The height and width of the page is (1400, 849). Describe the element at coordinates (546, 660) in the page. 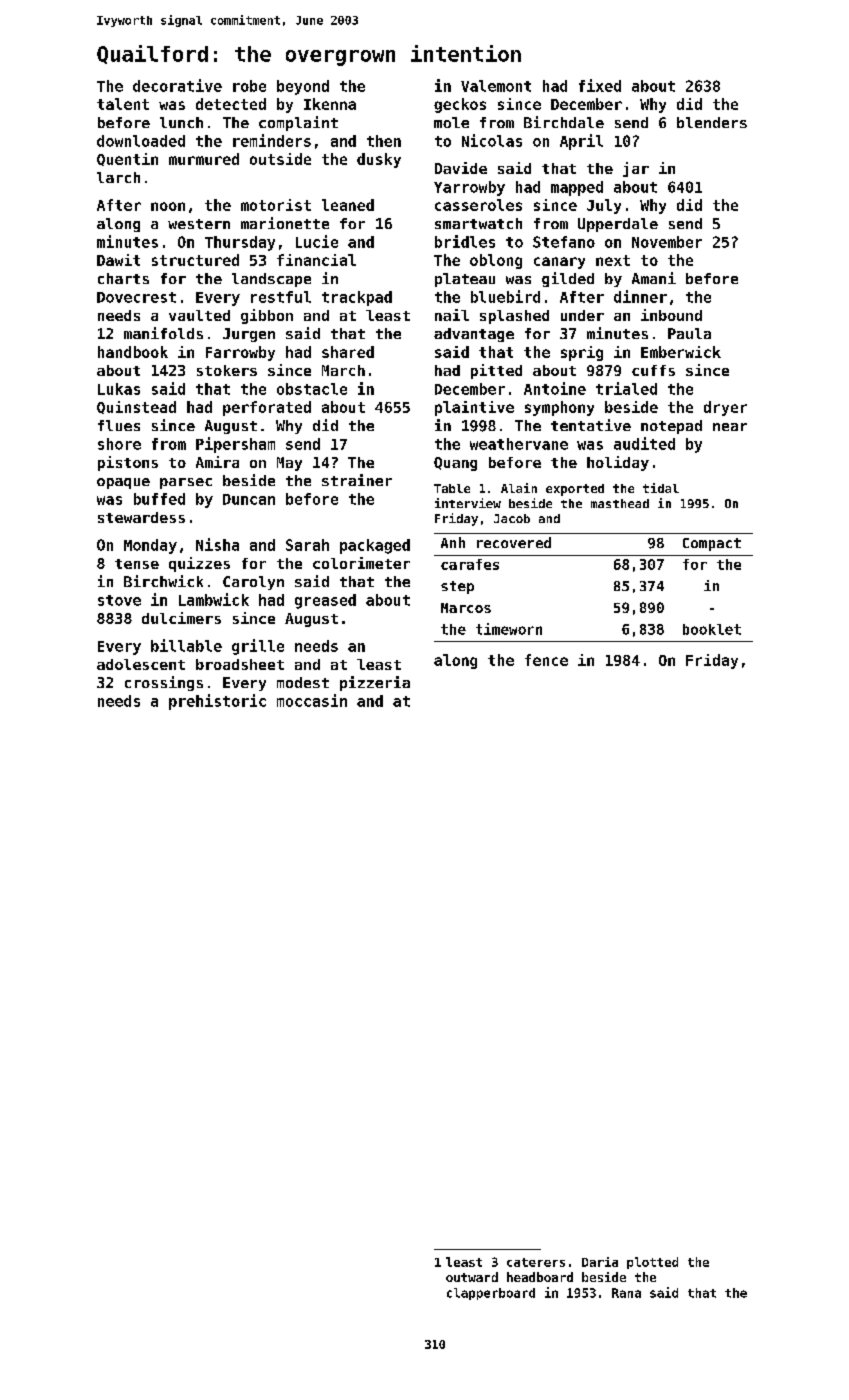

I see `fence` at that location.
